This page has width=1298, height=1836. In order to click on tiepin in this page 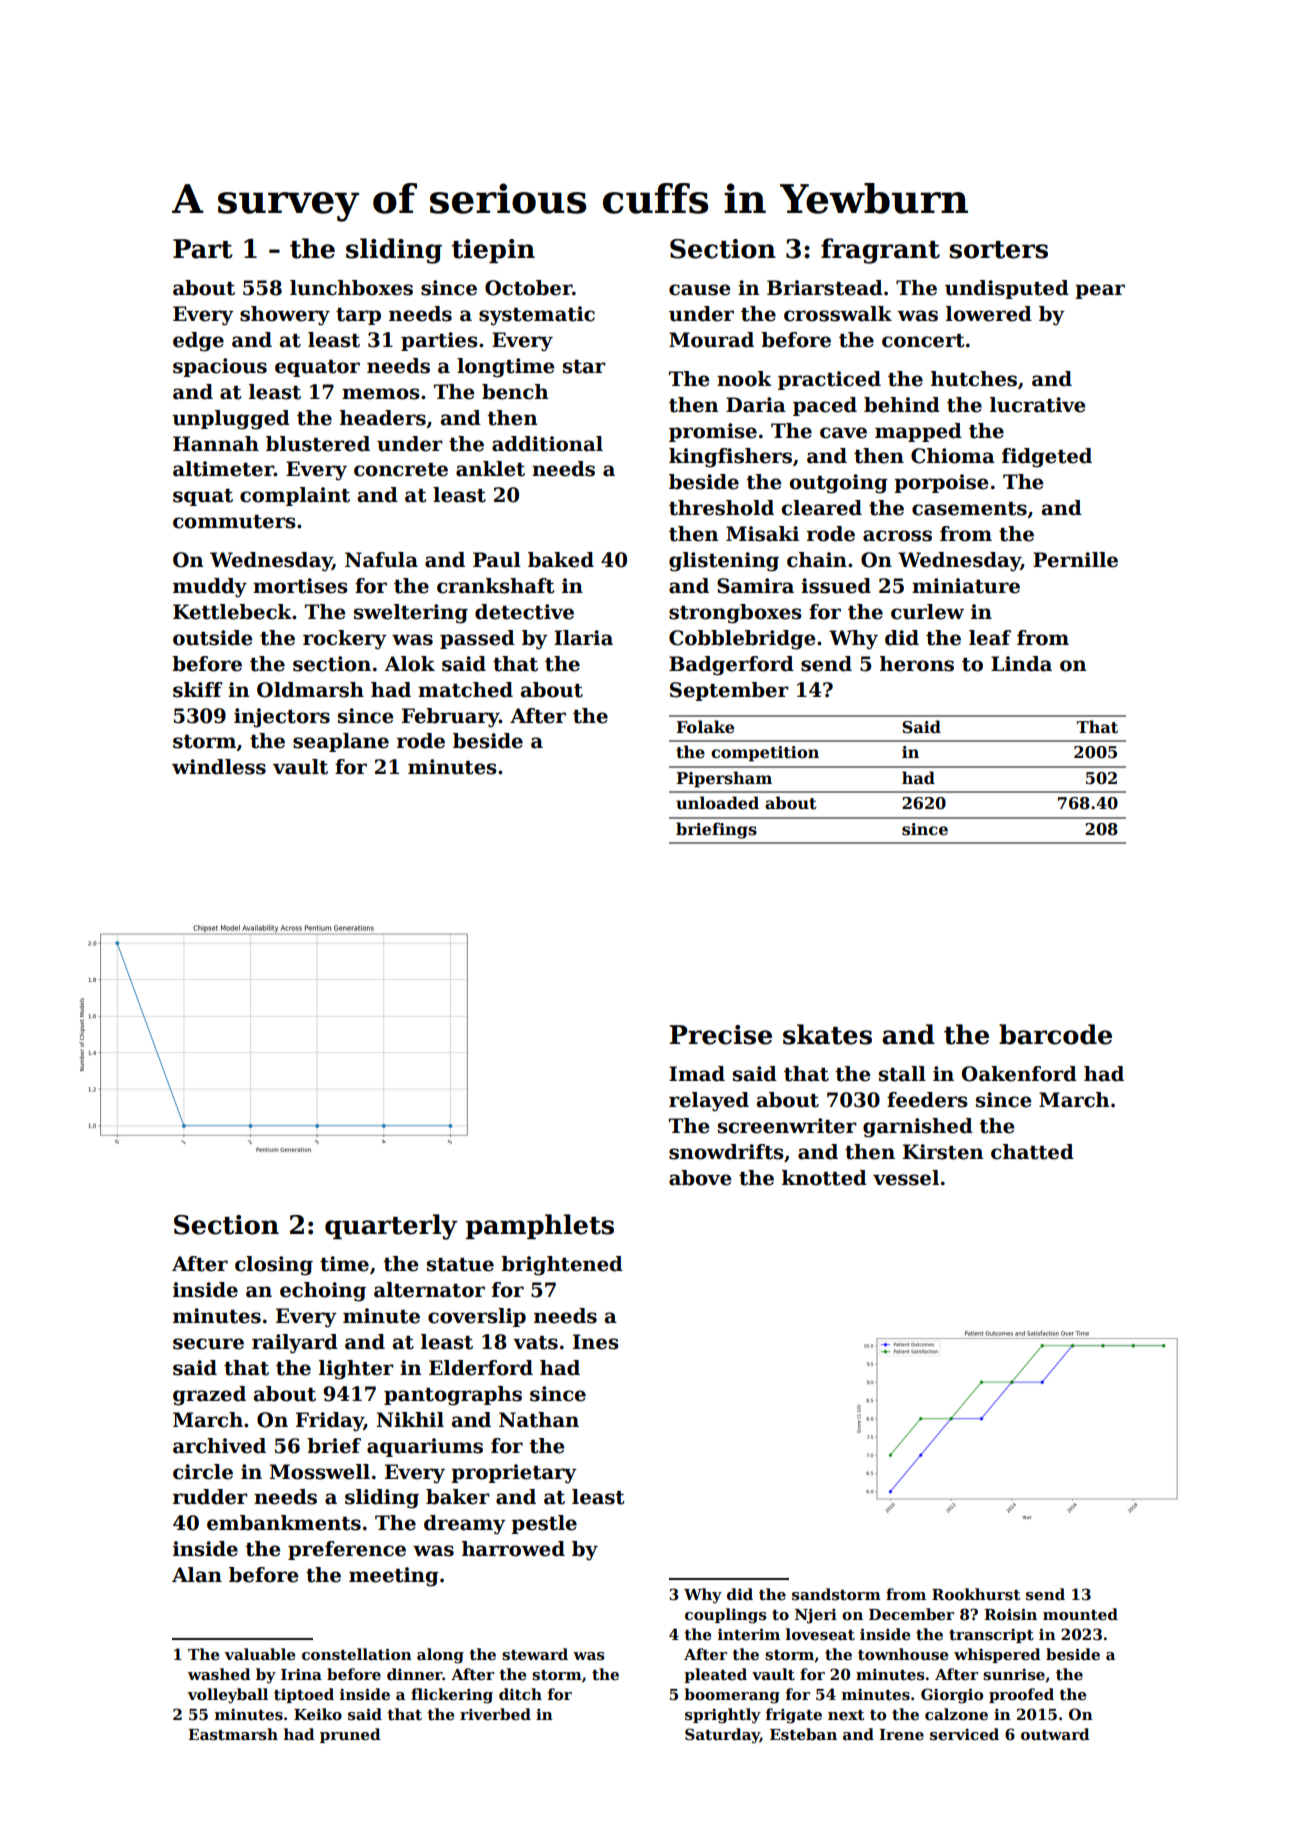, I will do `click(493, 251)`.
